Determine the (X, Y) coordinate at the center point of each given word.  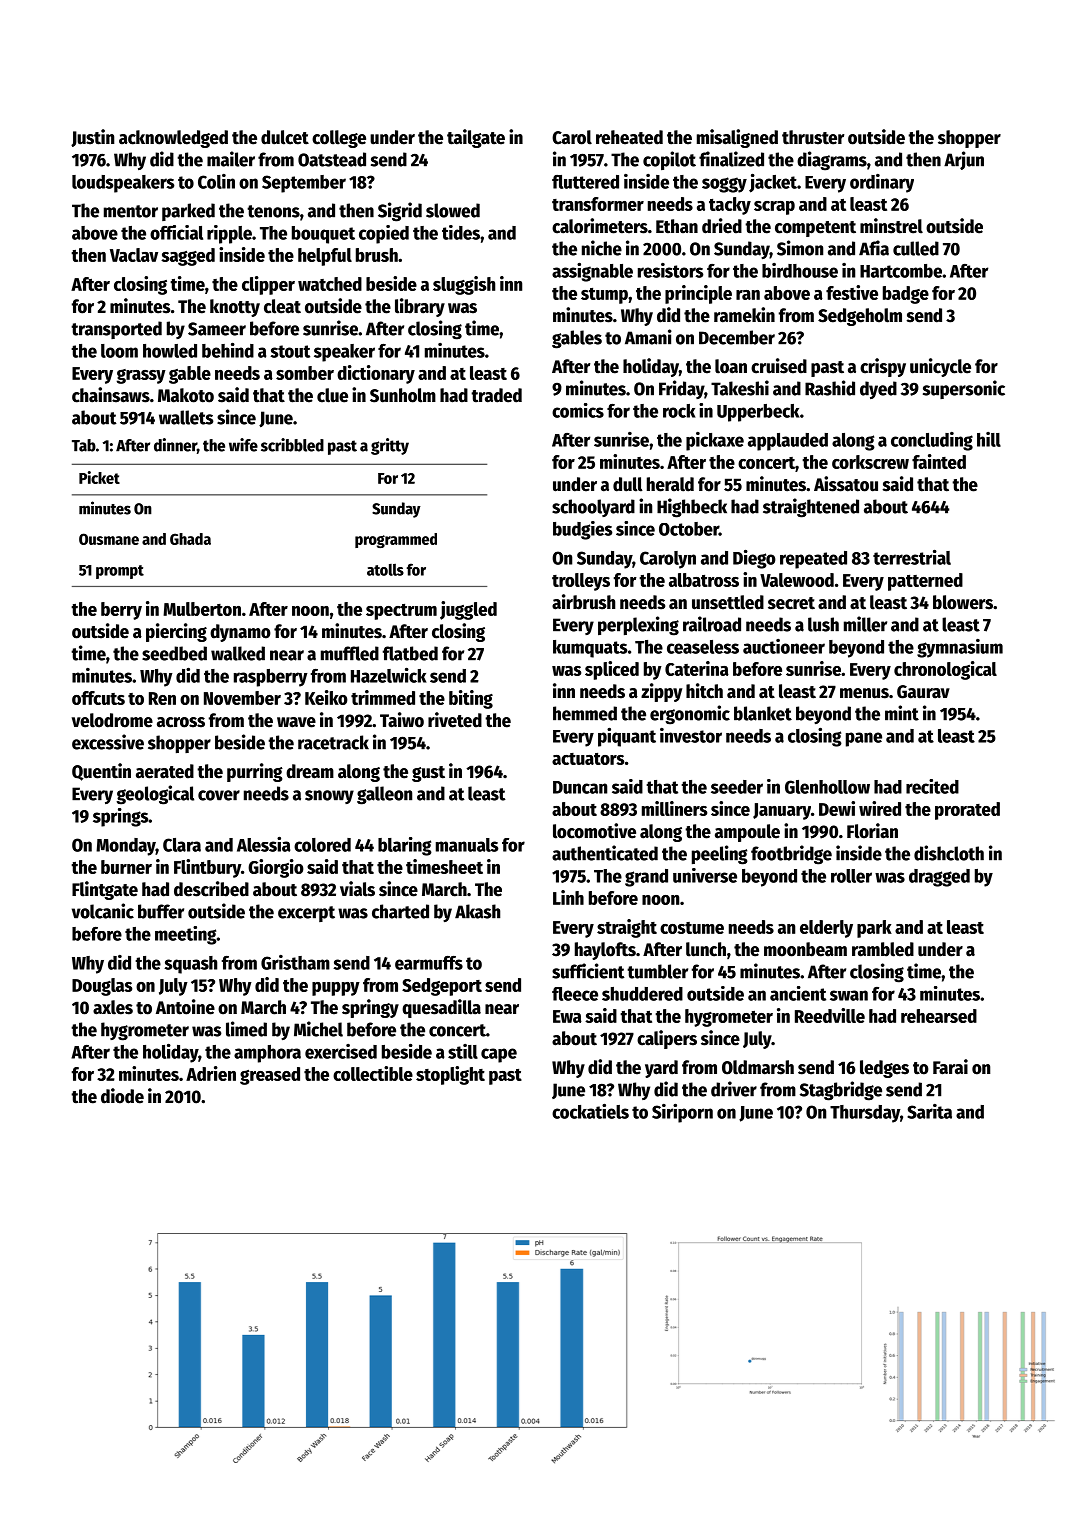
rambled (883, 949)
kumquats (590, 649)
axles (113, 1007)
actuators (588, 759)
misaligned (737, 138)
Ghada (190, 539)
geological (155, 795)
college (339, 139)
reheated (629, 137)
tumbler (657, 971)
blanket (763, 713)
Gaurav (923, 692)
